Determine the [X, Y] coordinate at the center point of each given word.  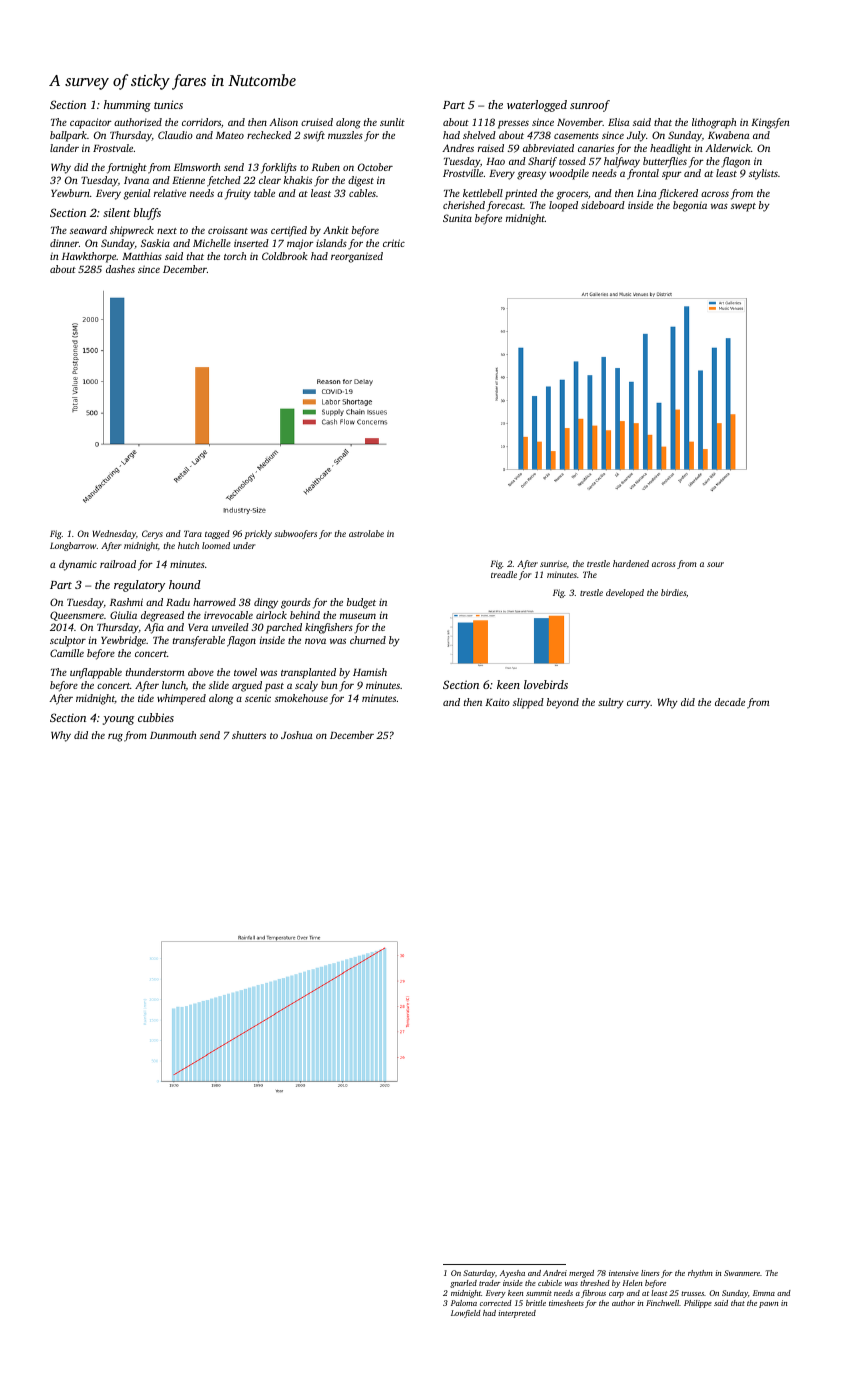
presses [513, 124]
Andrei [555, 1273]
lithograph [714, 123]
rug [115, 737]
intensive [624, 1273]
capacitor [91, 123]
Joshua [296, 735]
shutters [249, 735]
